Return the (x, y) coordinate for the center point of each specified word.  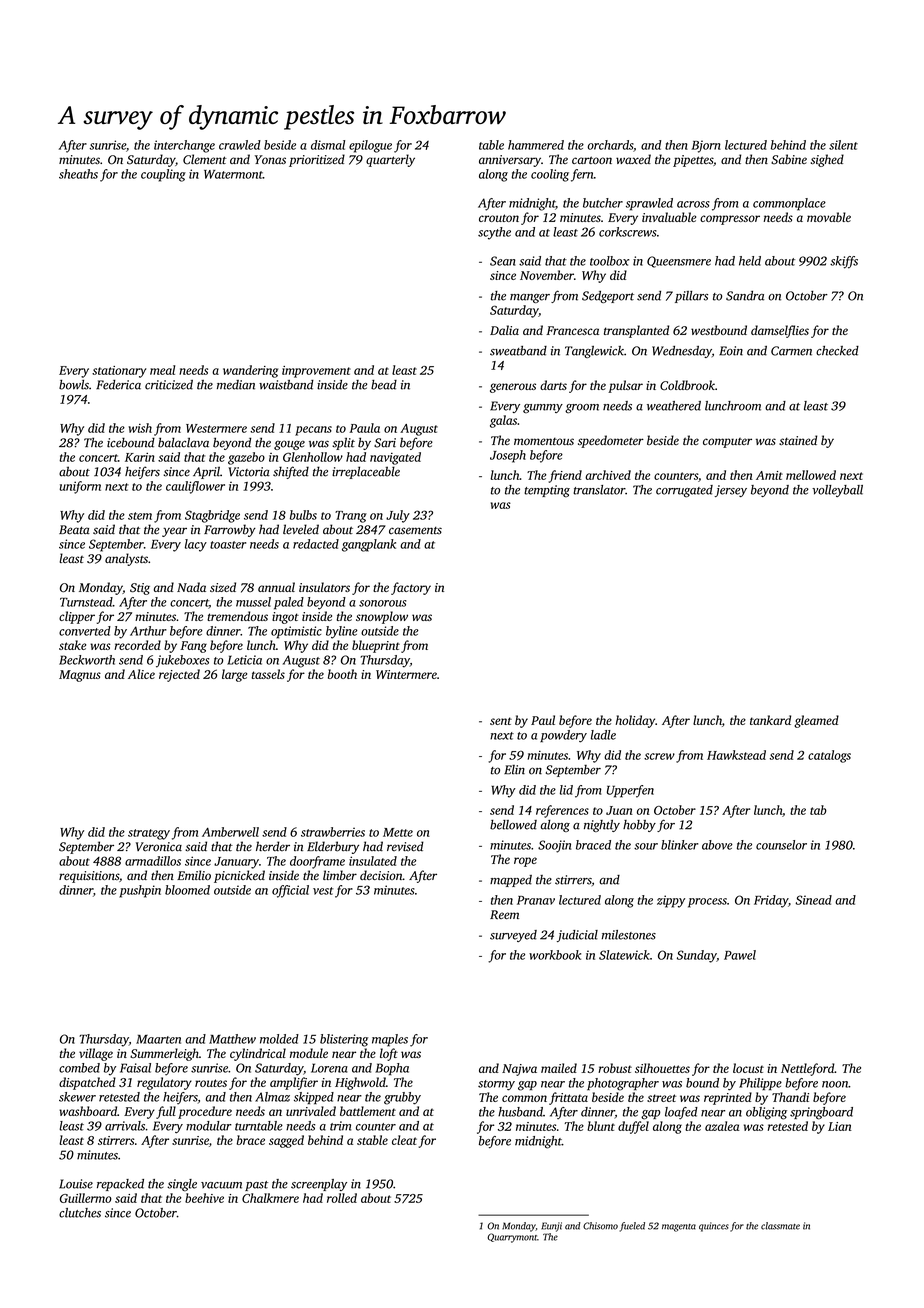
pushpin (140, 891)
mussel (253, 602)
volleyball (837, 491)
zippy (671, 901)
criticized (169, 385)
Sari (385, 443)
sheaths (78, 174)
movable (829, 217)
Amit (769, 475)
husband (520, 1112)
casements (415, 531)
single (182, 1185)
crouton (499, 218)
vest (323, 891)
